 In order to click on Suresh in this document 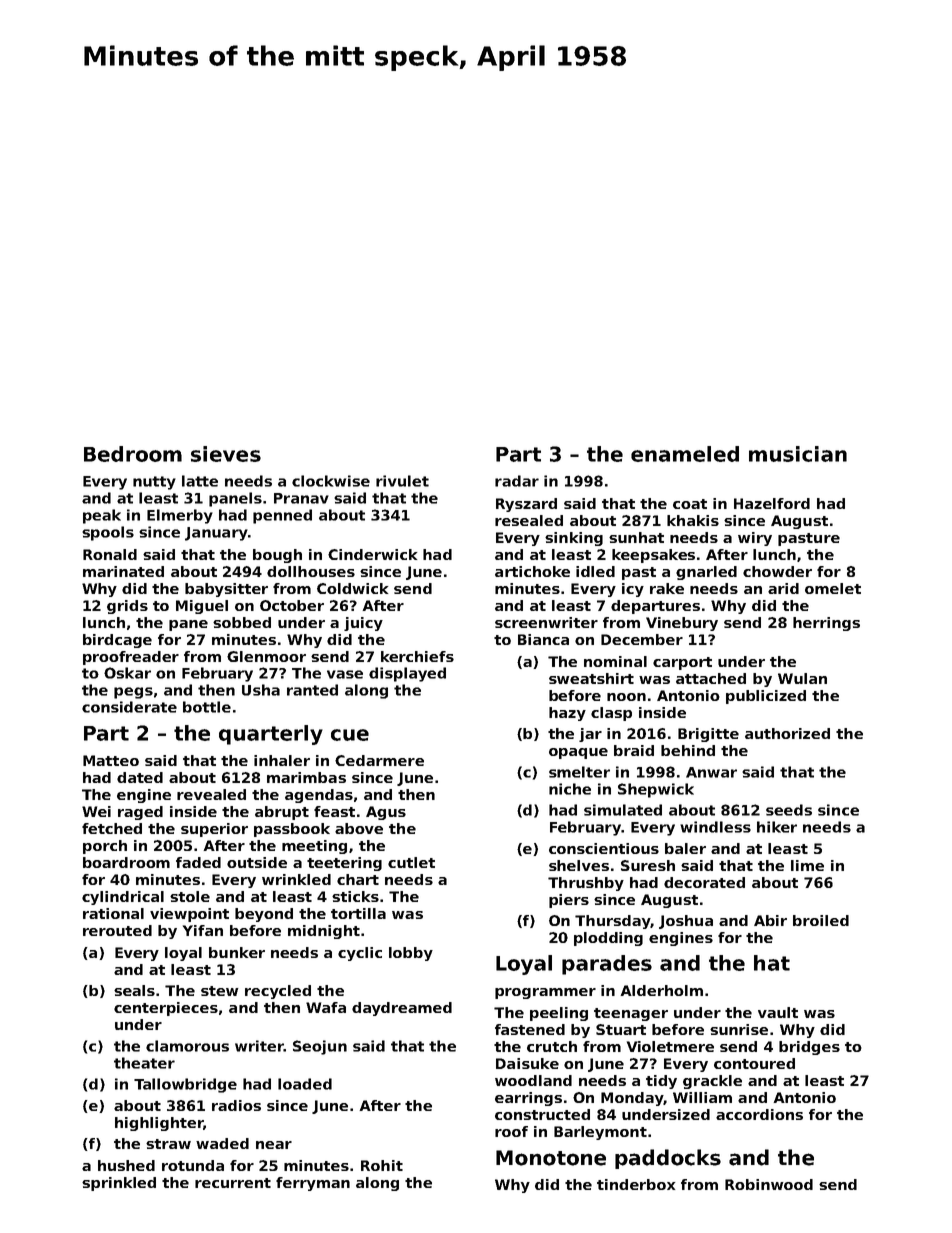, I will do `click(648, 865)`.
